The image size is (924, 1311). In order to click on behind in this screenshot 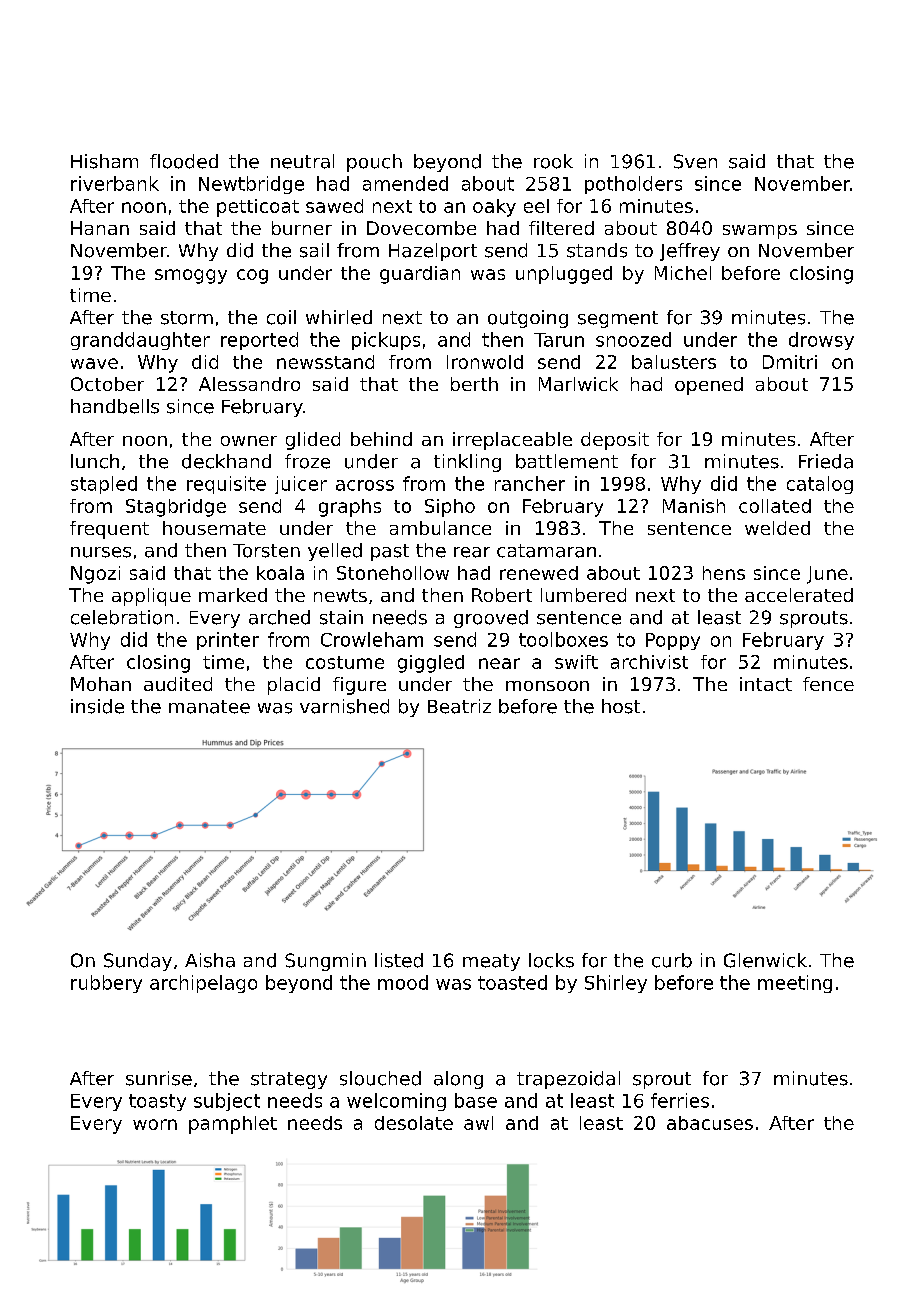, I will do `click(381, 439)`.
